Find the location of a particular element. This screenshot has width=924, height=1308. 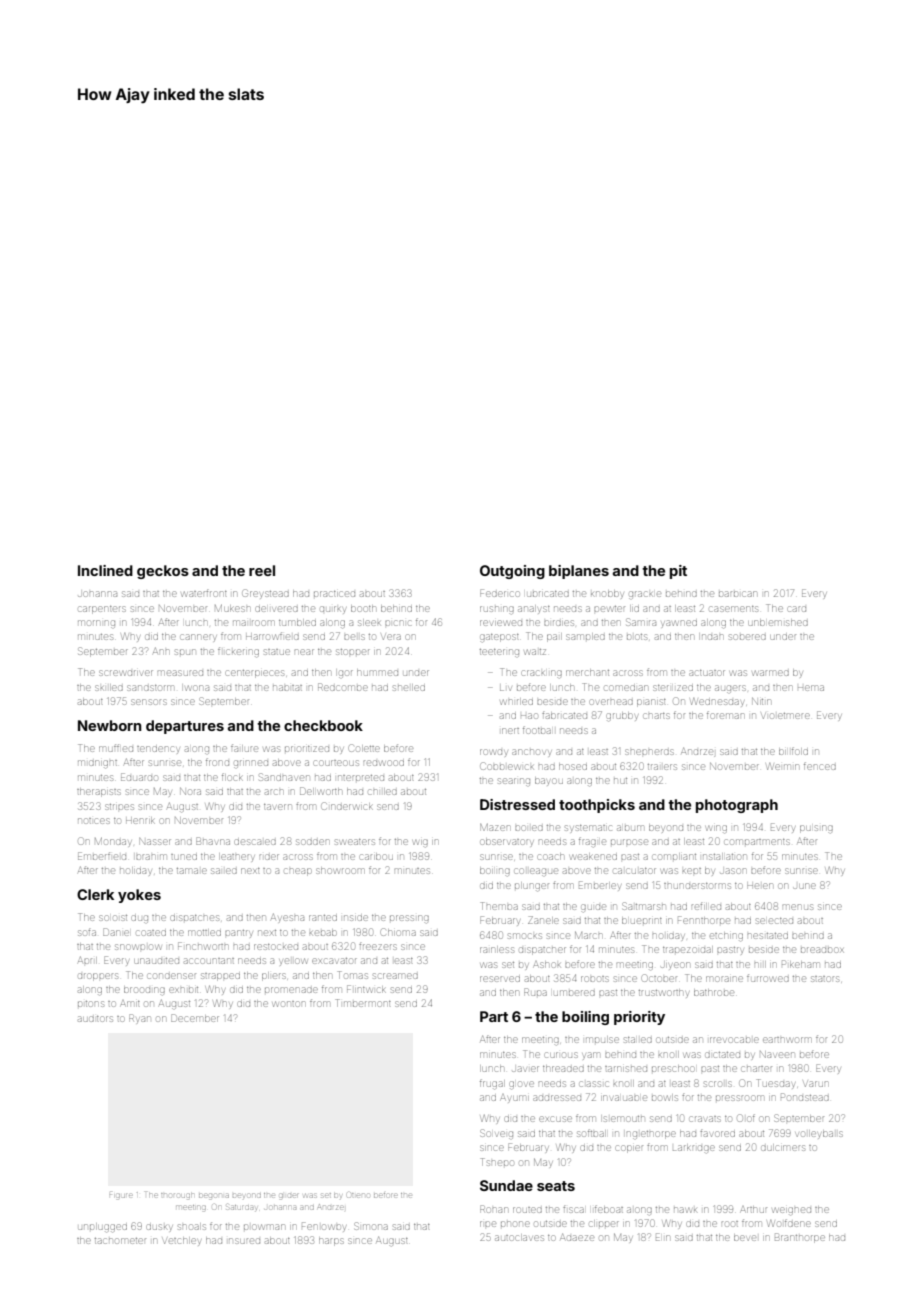

actuator is located at coordinates (707, 673).
